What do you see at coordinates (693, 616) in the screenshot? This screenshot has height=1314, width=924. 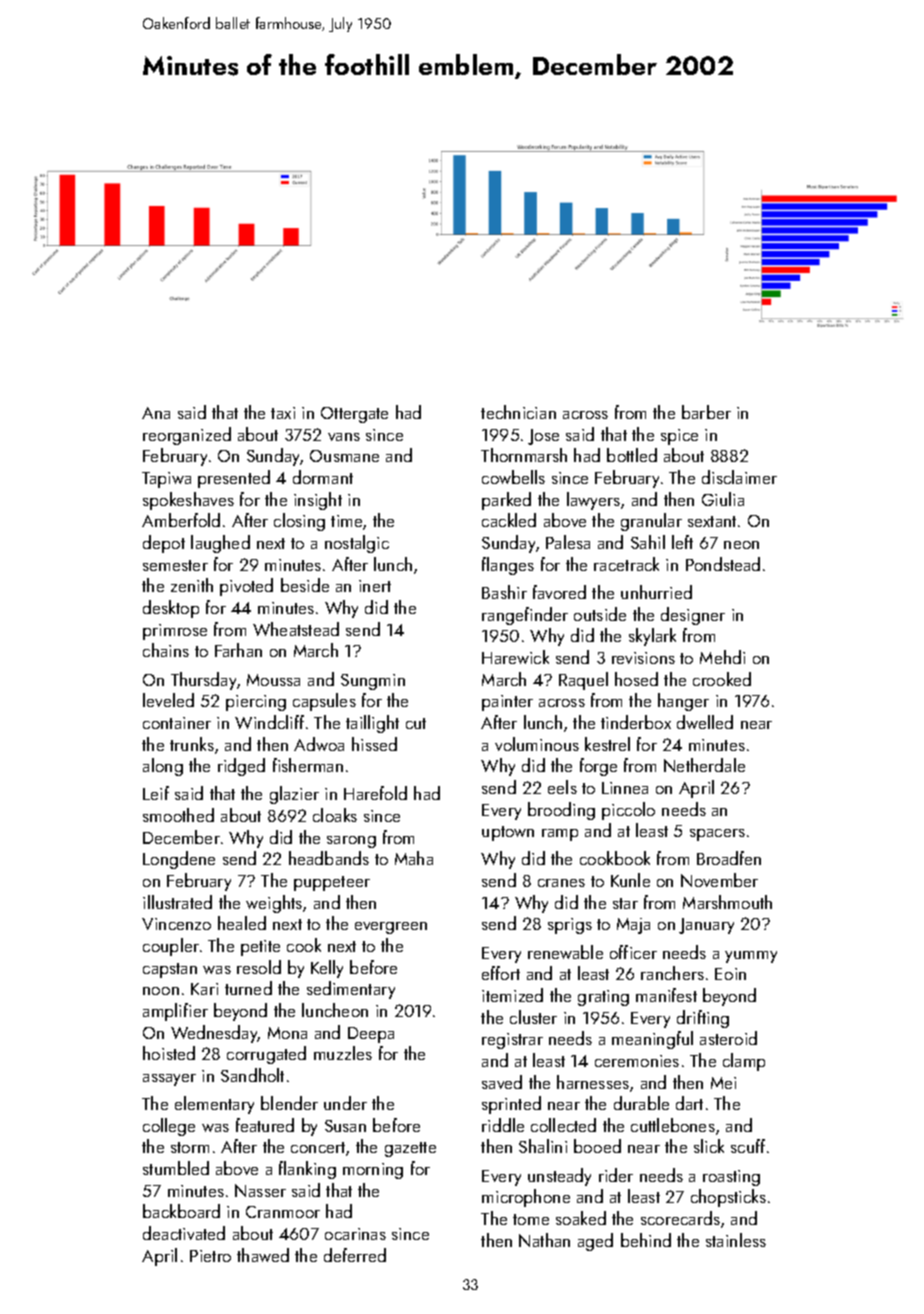 I see `designer` at bounding box center [693, 616].
